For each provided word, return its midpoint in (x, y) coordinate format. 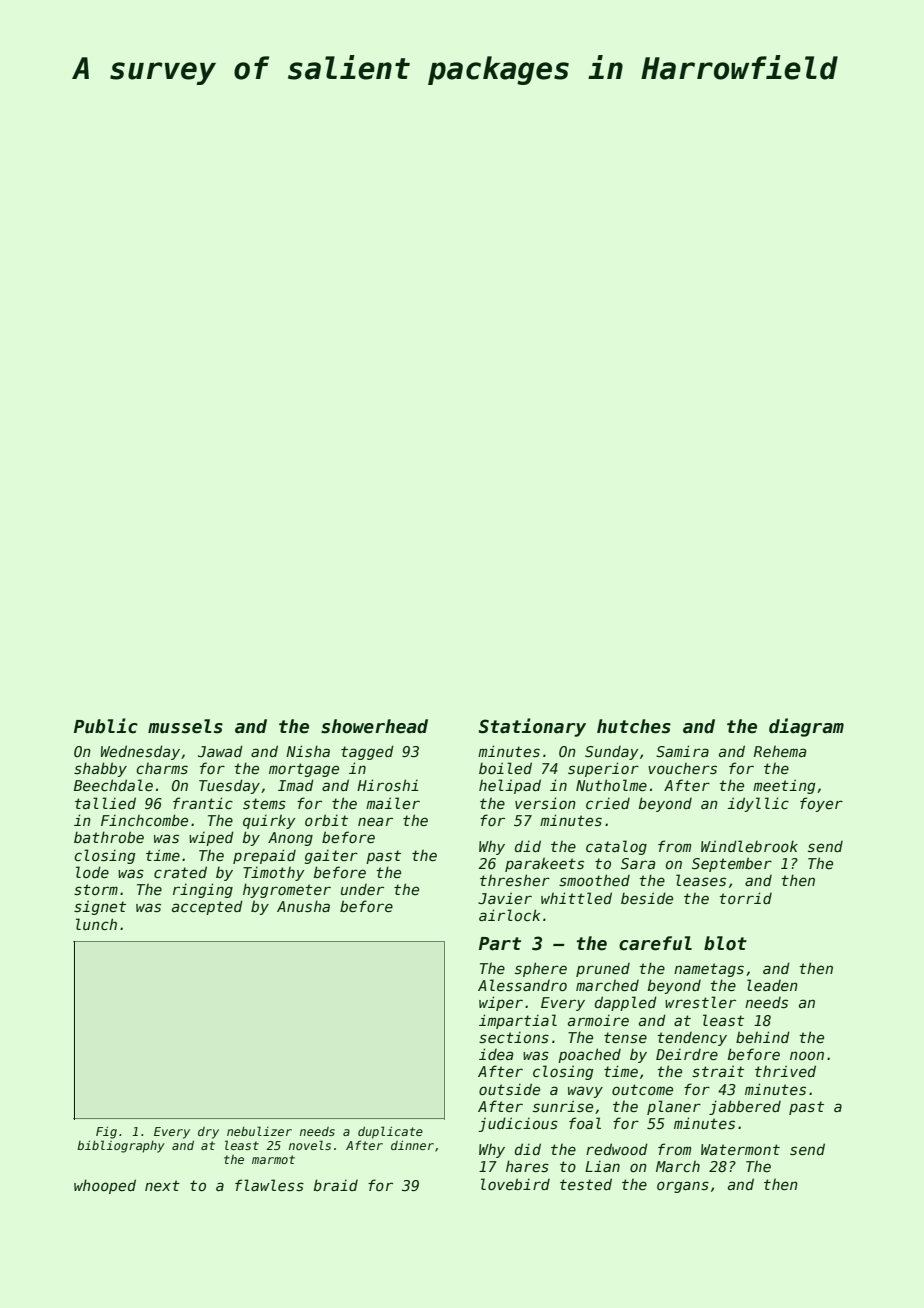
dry (208, 1133)
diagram (806, 727)
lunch (96, 924)
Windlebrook (749, 846)
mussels (185, 726)
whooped (105, 1186)
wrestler (700, 1002)
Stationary (532, 727)
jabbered (745, 1107)
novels (310, 1145)
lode (92, 872)
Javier (505, 898)
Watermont (740, 1149)
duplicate (390, 1132)
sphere (541, 969)
